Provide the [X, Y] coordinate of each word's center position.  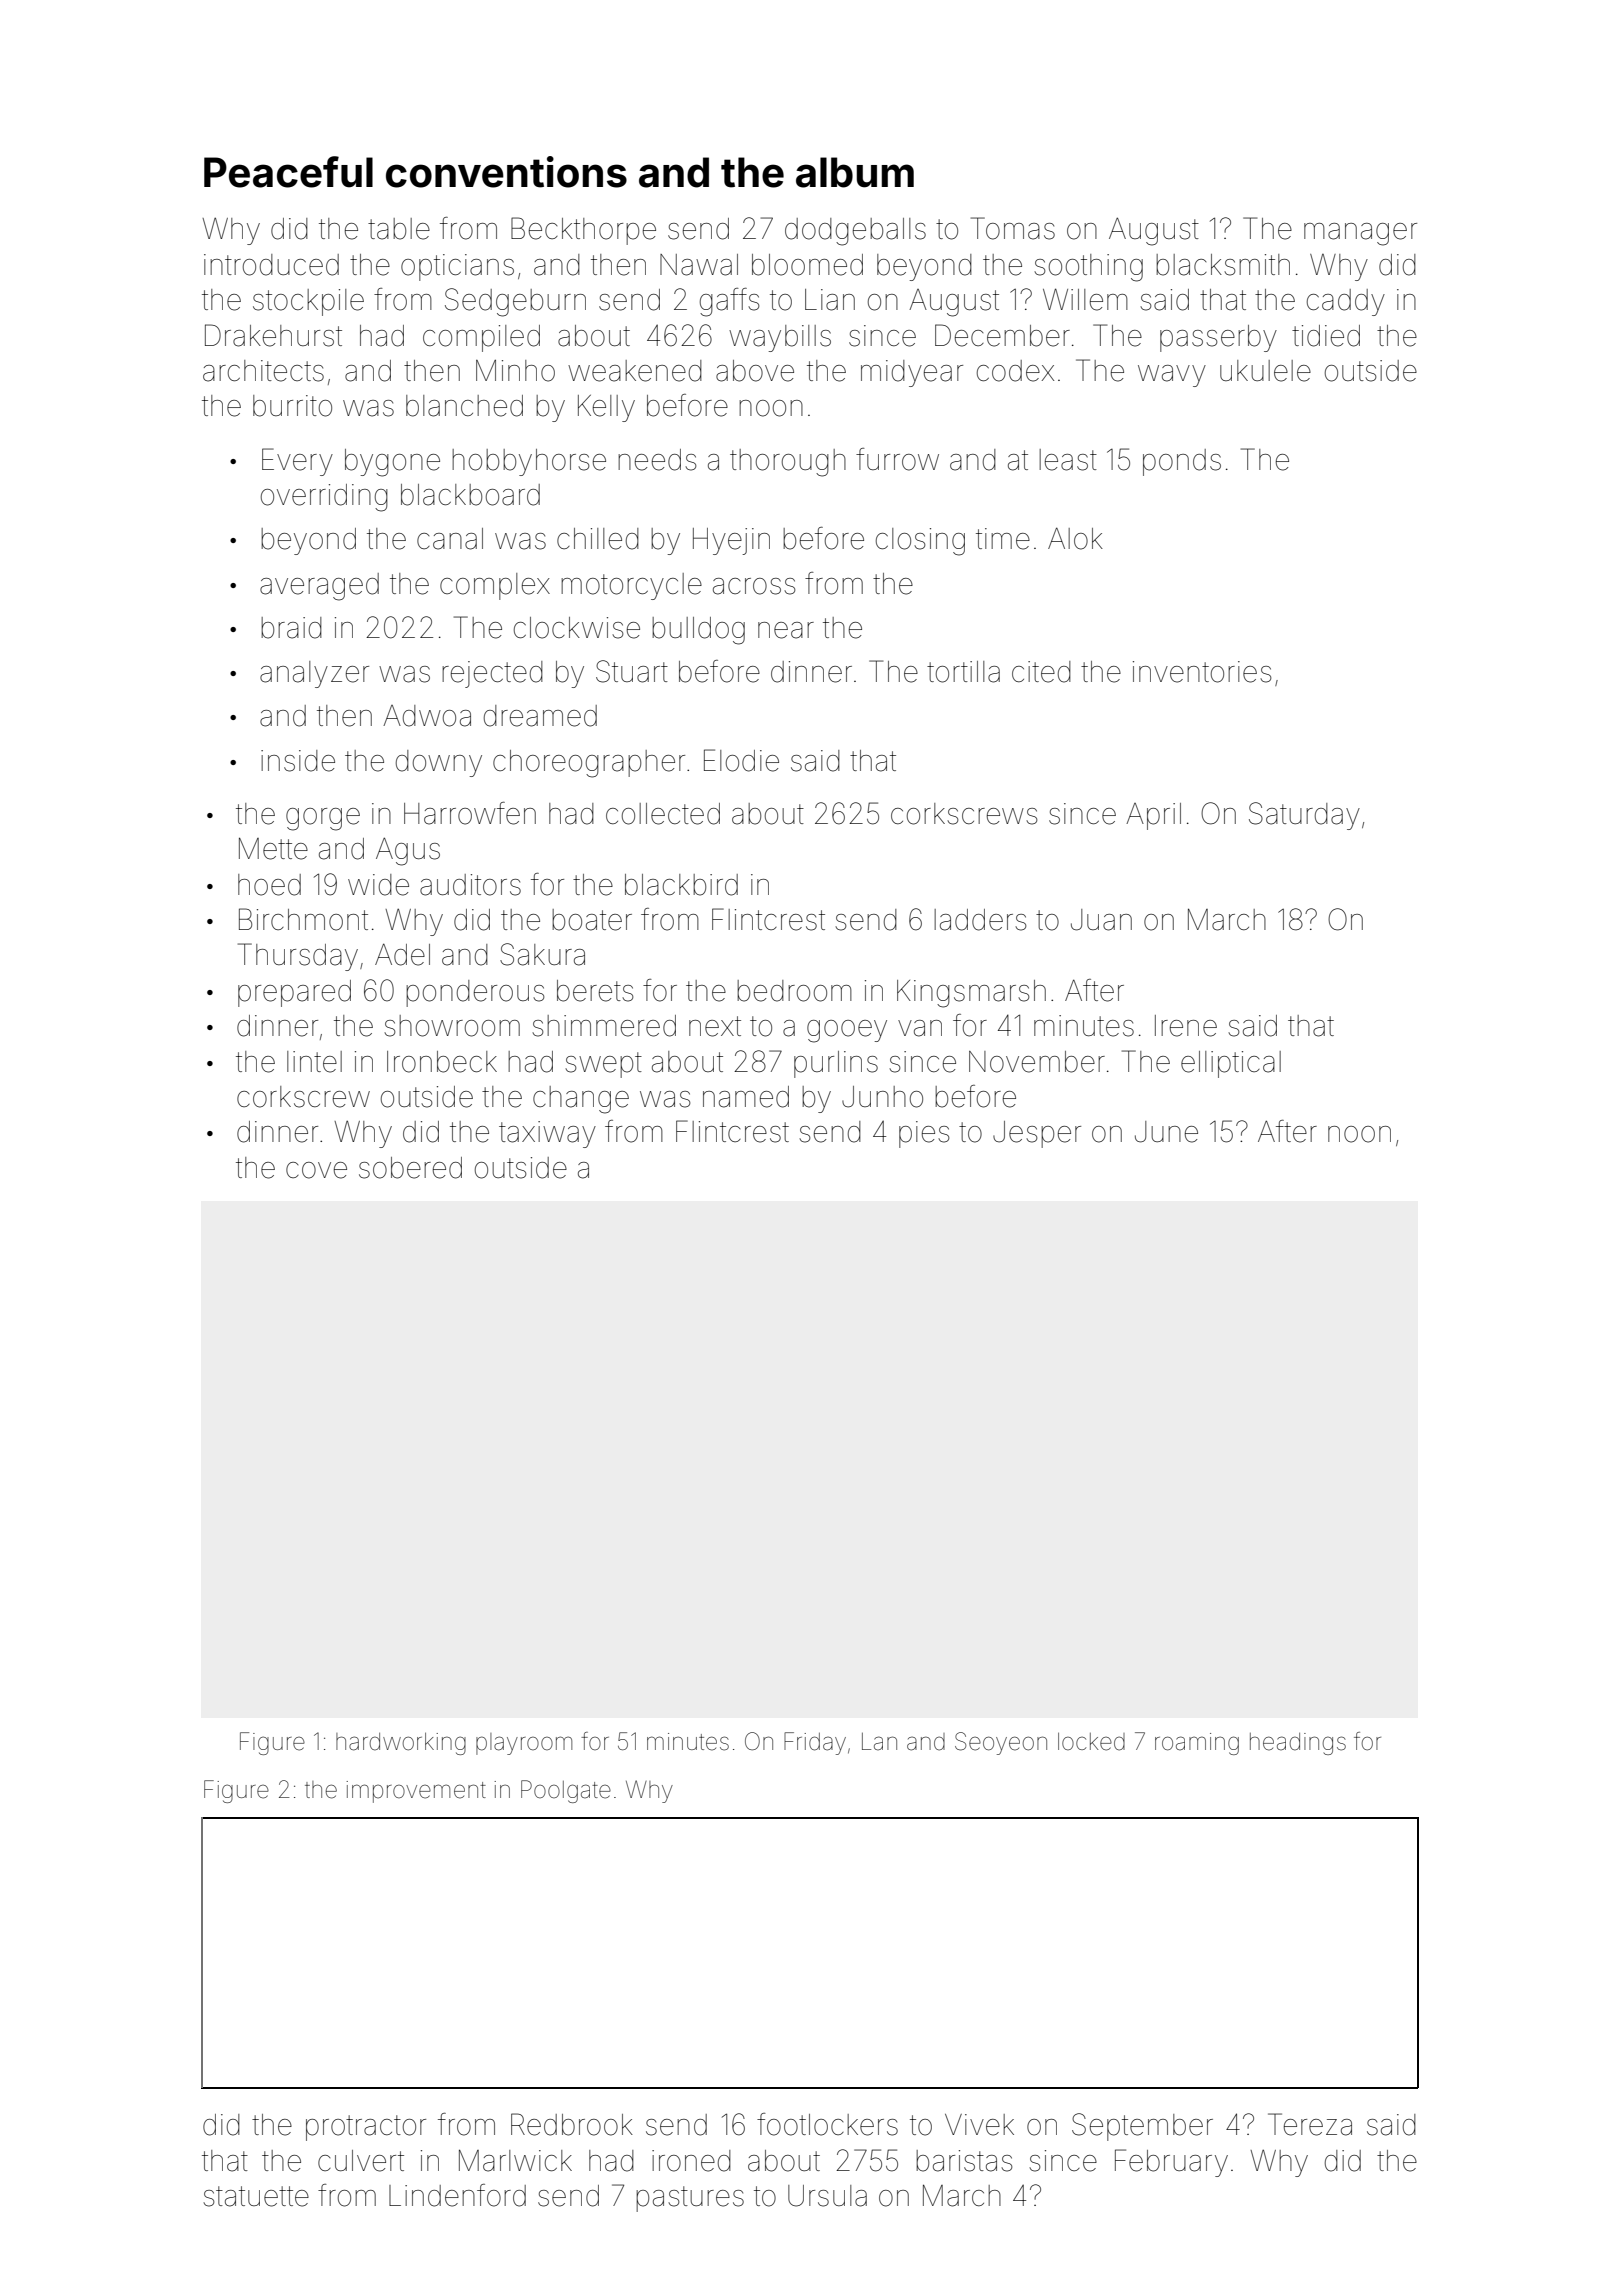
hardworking [401, 1744]
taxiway [547, 1134]
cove [316, 1170]
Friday [815, 1743]
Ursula [827, 2196]
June [1166, 1132]
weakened [635, 371]
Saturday [1304, 816]
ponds [1182, 462]
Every [297, 462]
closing [920, 542]
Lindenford [457, 2195]
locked [1091, 1742]
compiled [481, 338]
